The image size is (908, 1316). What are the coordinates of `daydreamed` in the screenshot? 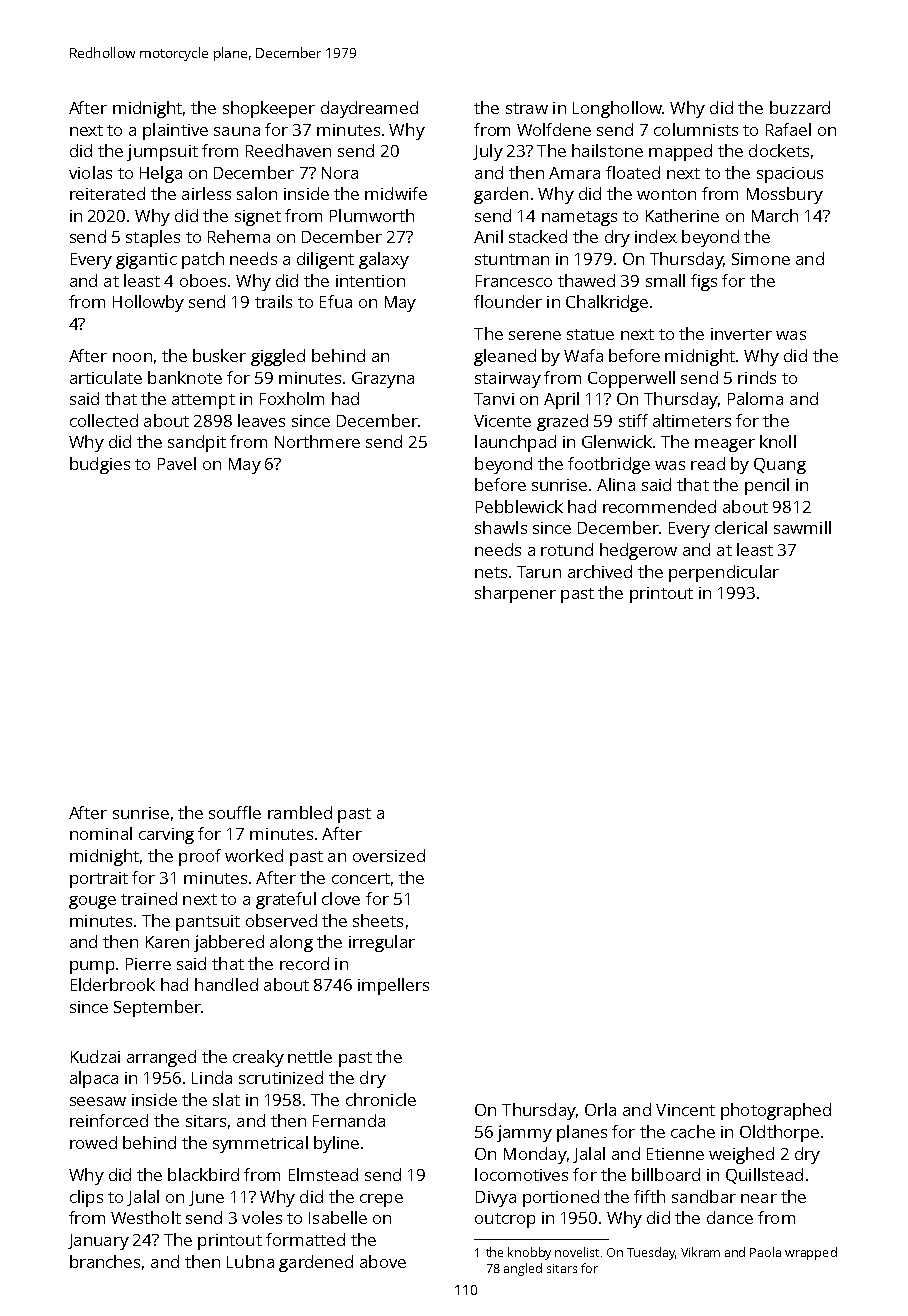 It's located at (369, 109).
